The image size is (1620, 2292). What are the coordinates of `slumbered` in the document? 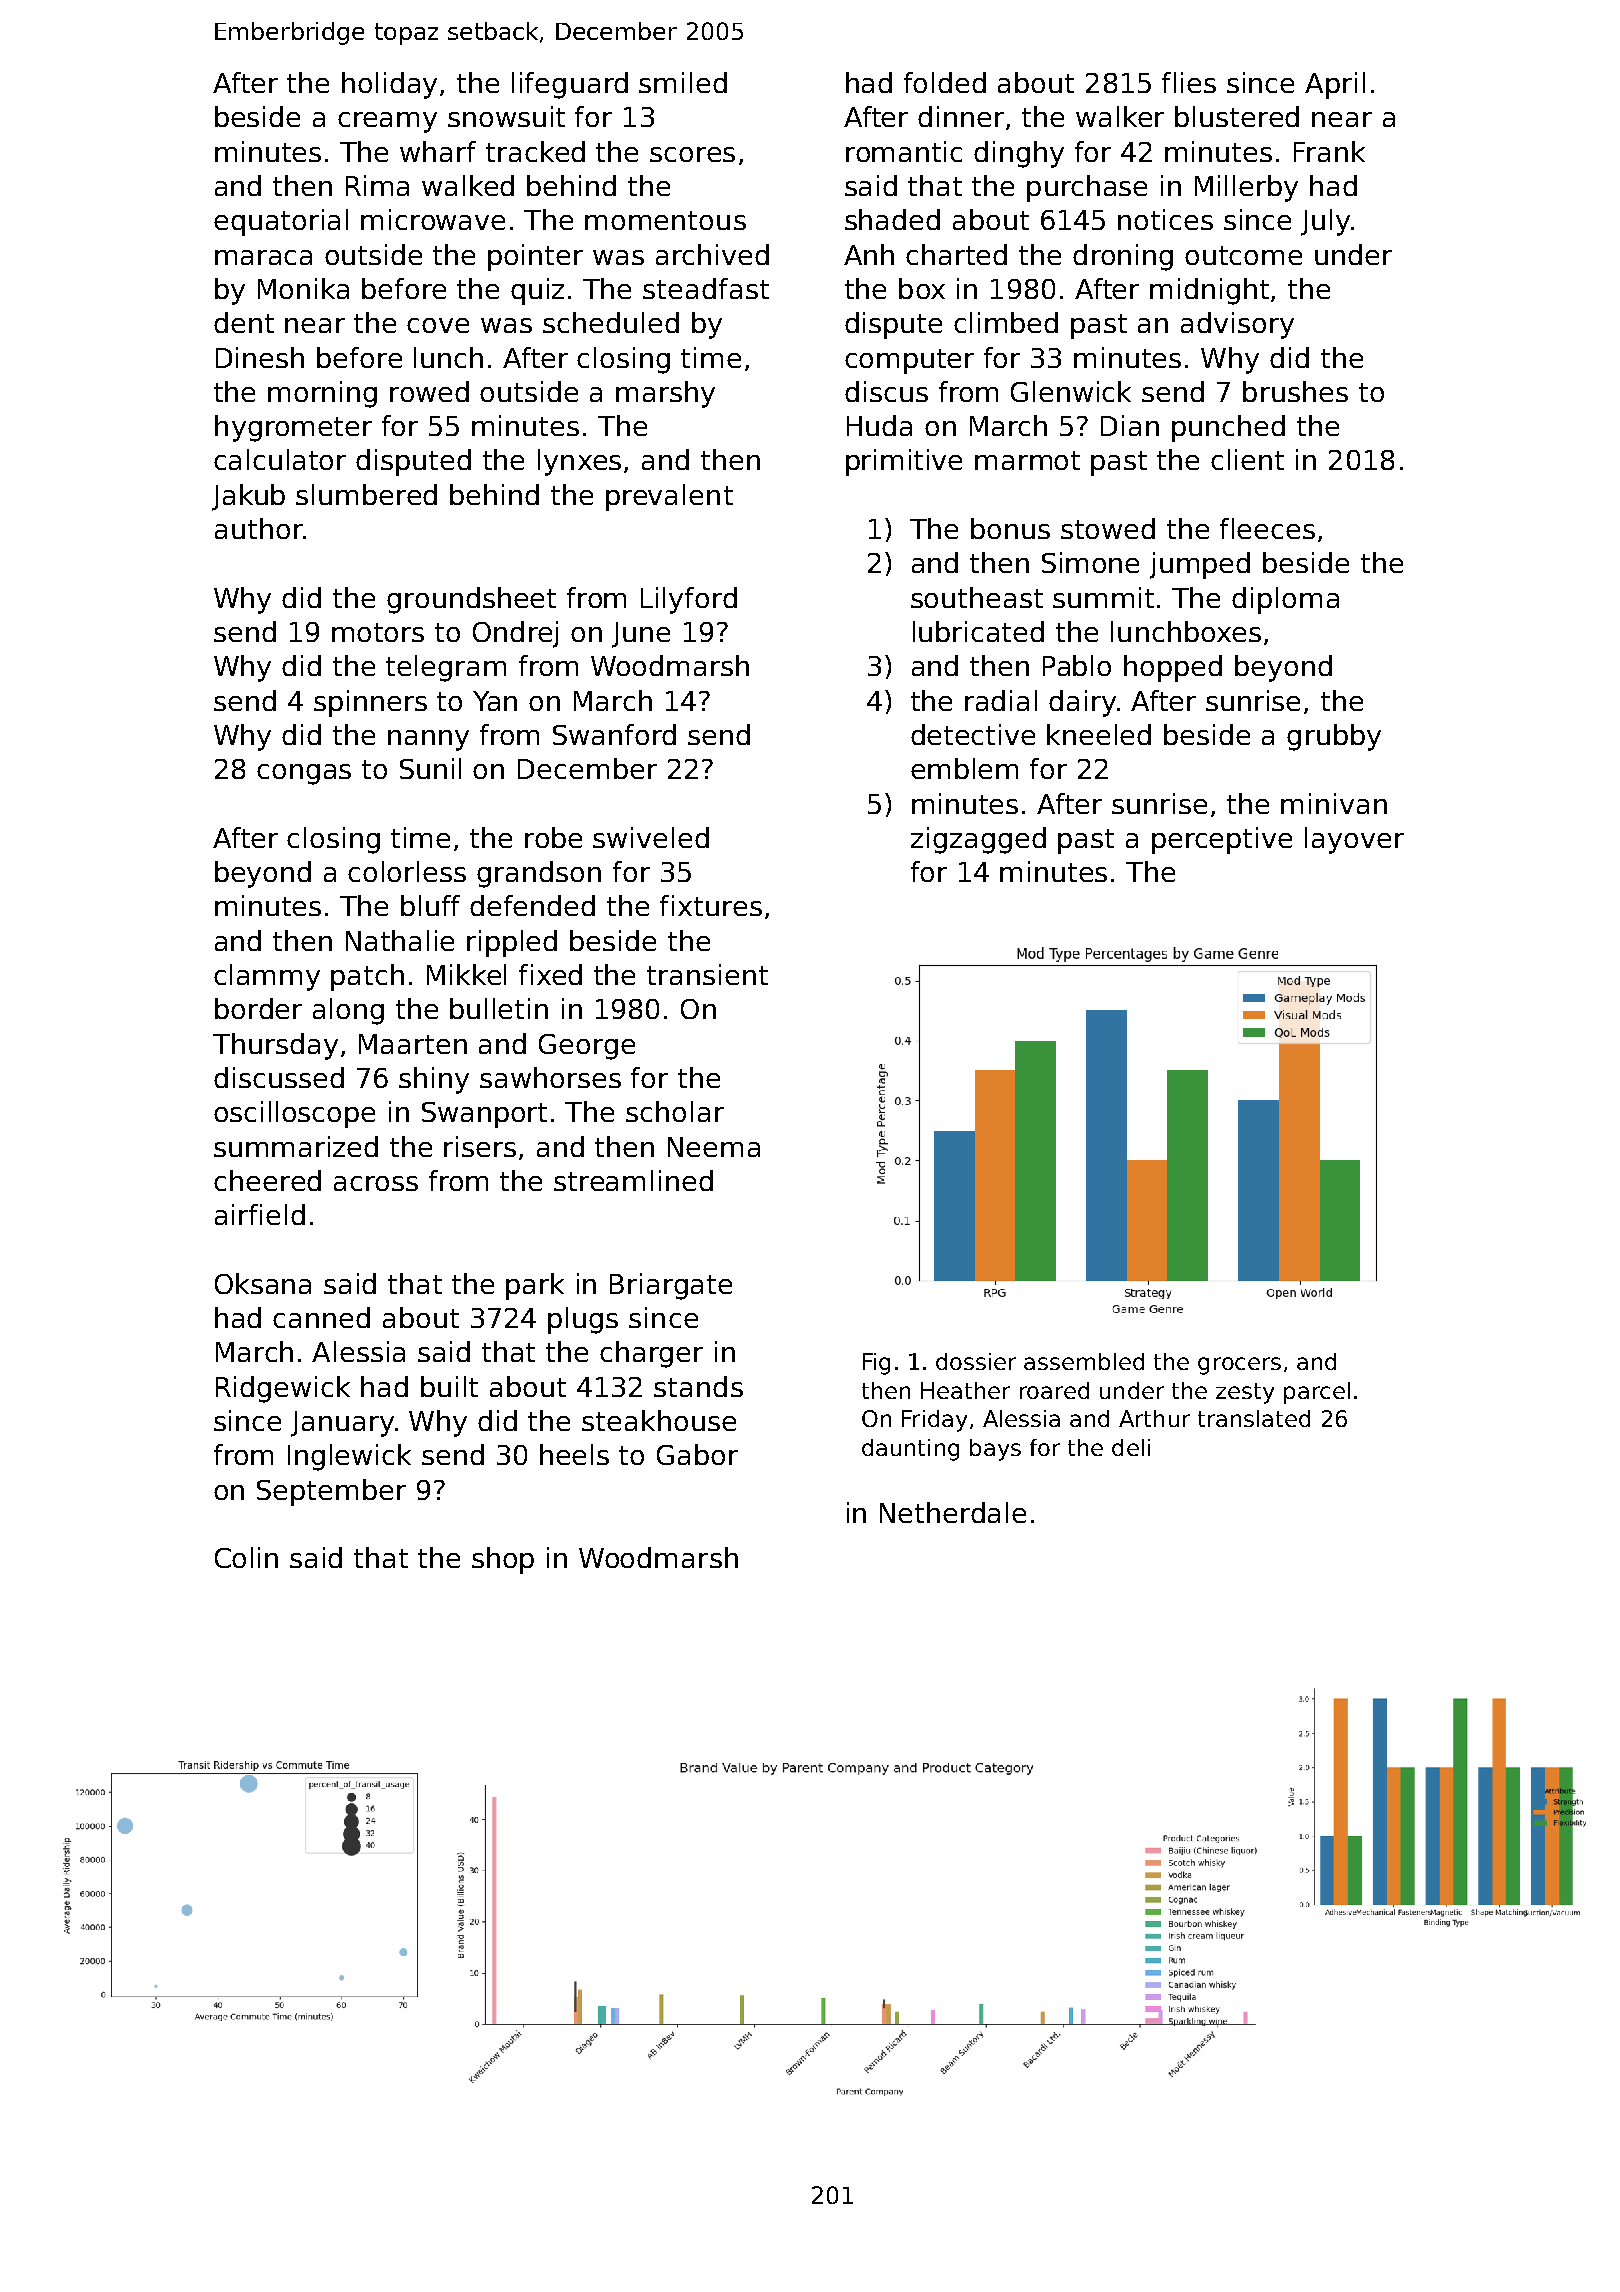 It's located at (366, 494).
